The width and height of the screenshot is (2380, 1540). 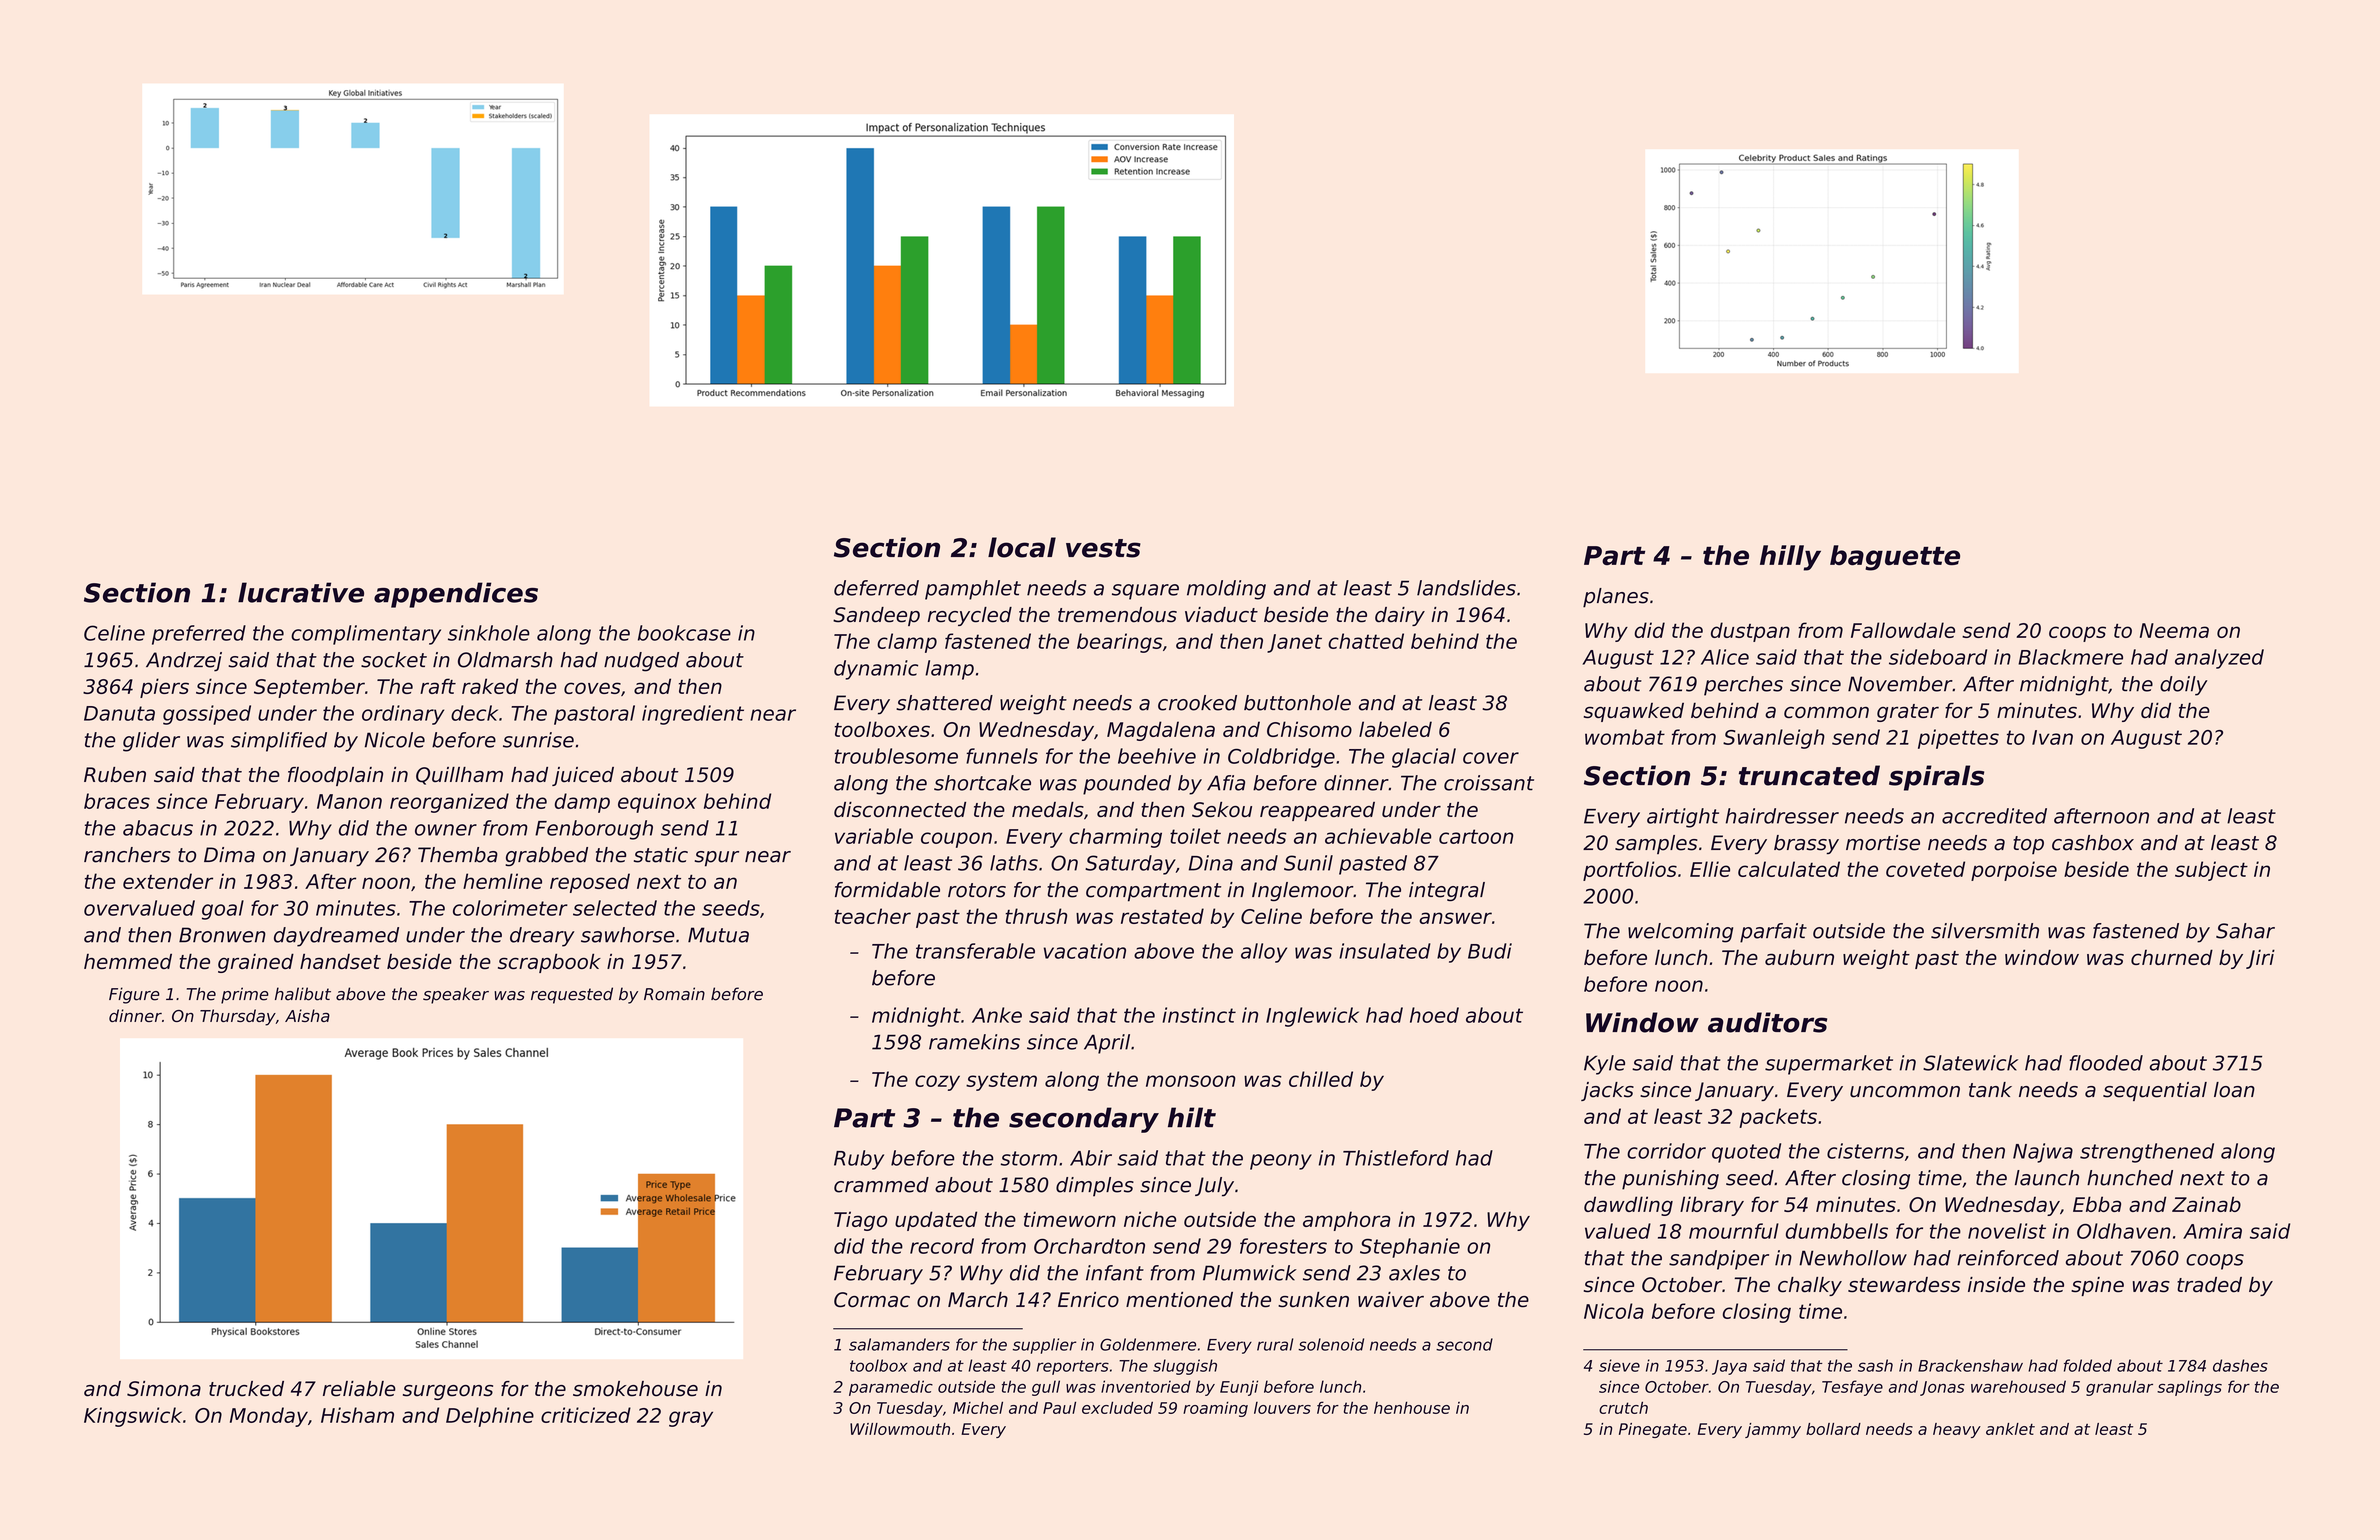 What do you see at coordinates (502, 881) in the screenshot?
I see `hemline` at bounding box center [502, 881].
